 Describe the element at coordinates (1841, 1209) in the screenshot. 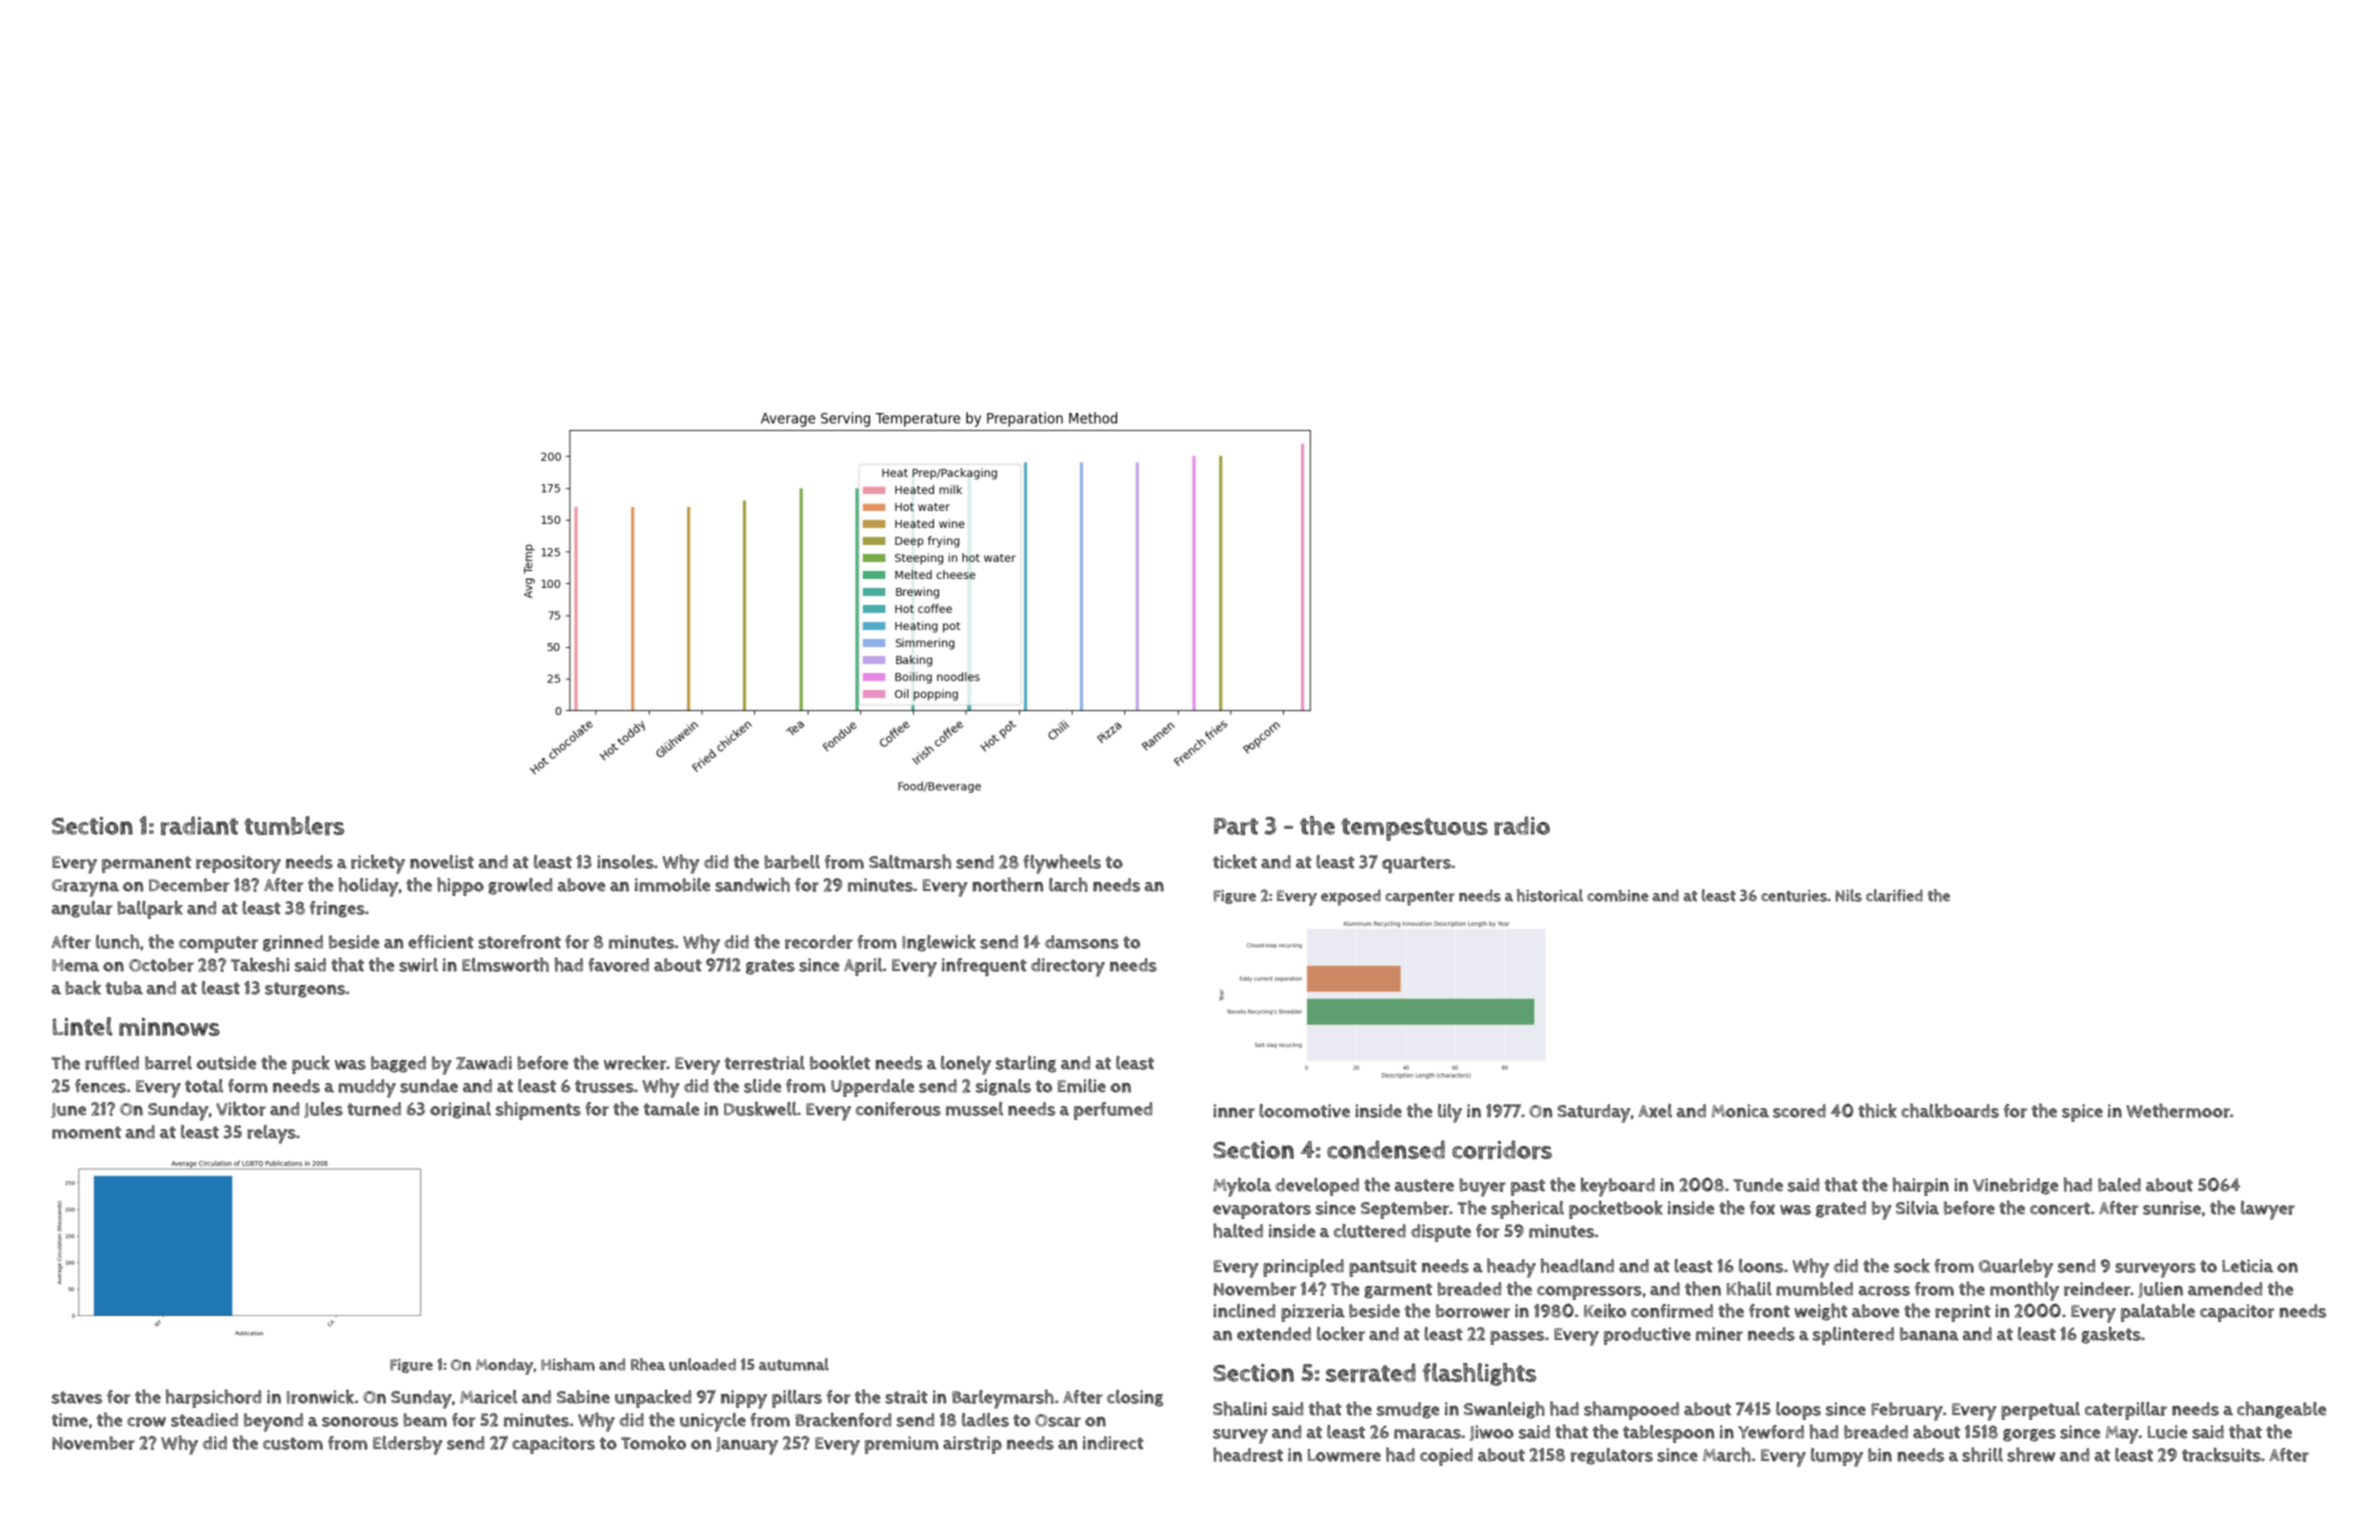

I see `grated` at that location.
